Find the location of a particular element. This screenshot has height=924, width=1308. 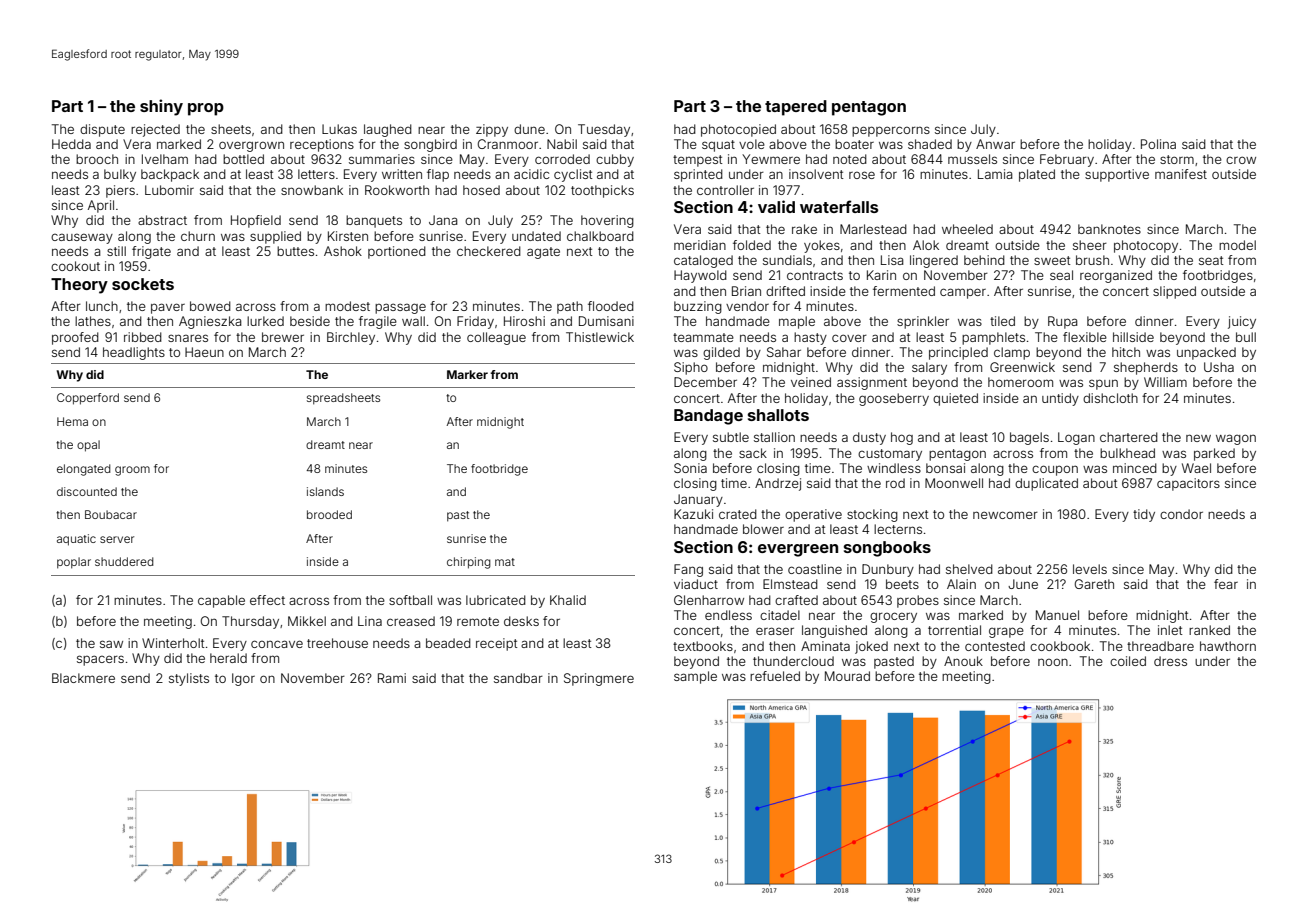

noon is located at coordinates (1053, 662).
